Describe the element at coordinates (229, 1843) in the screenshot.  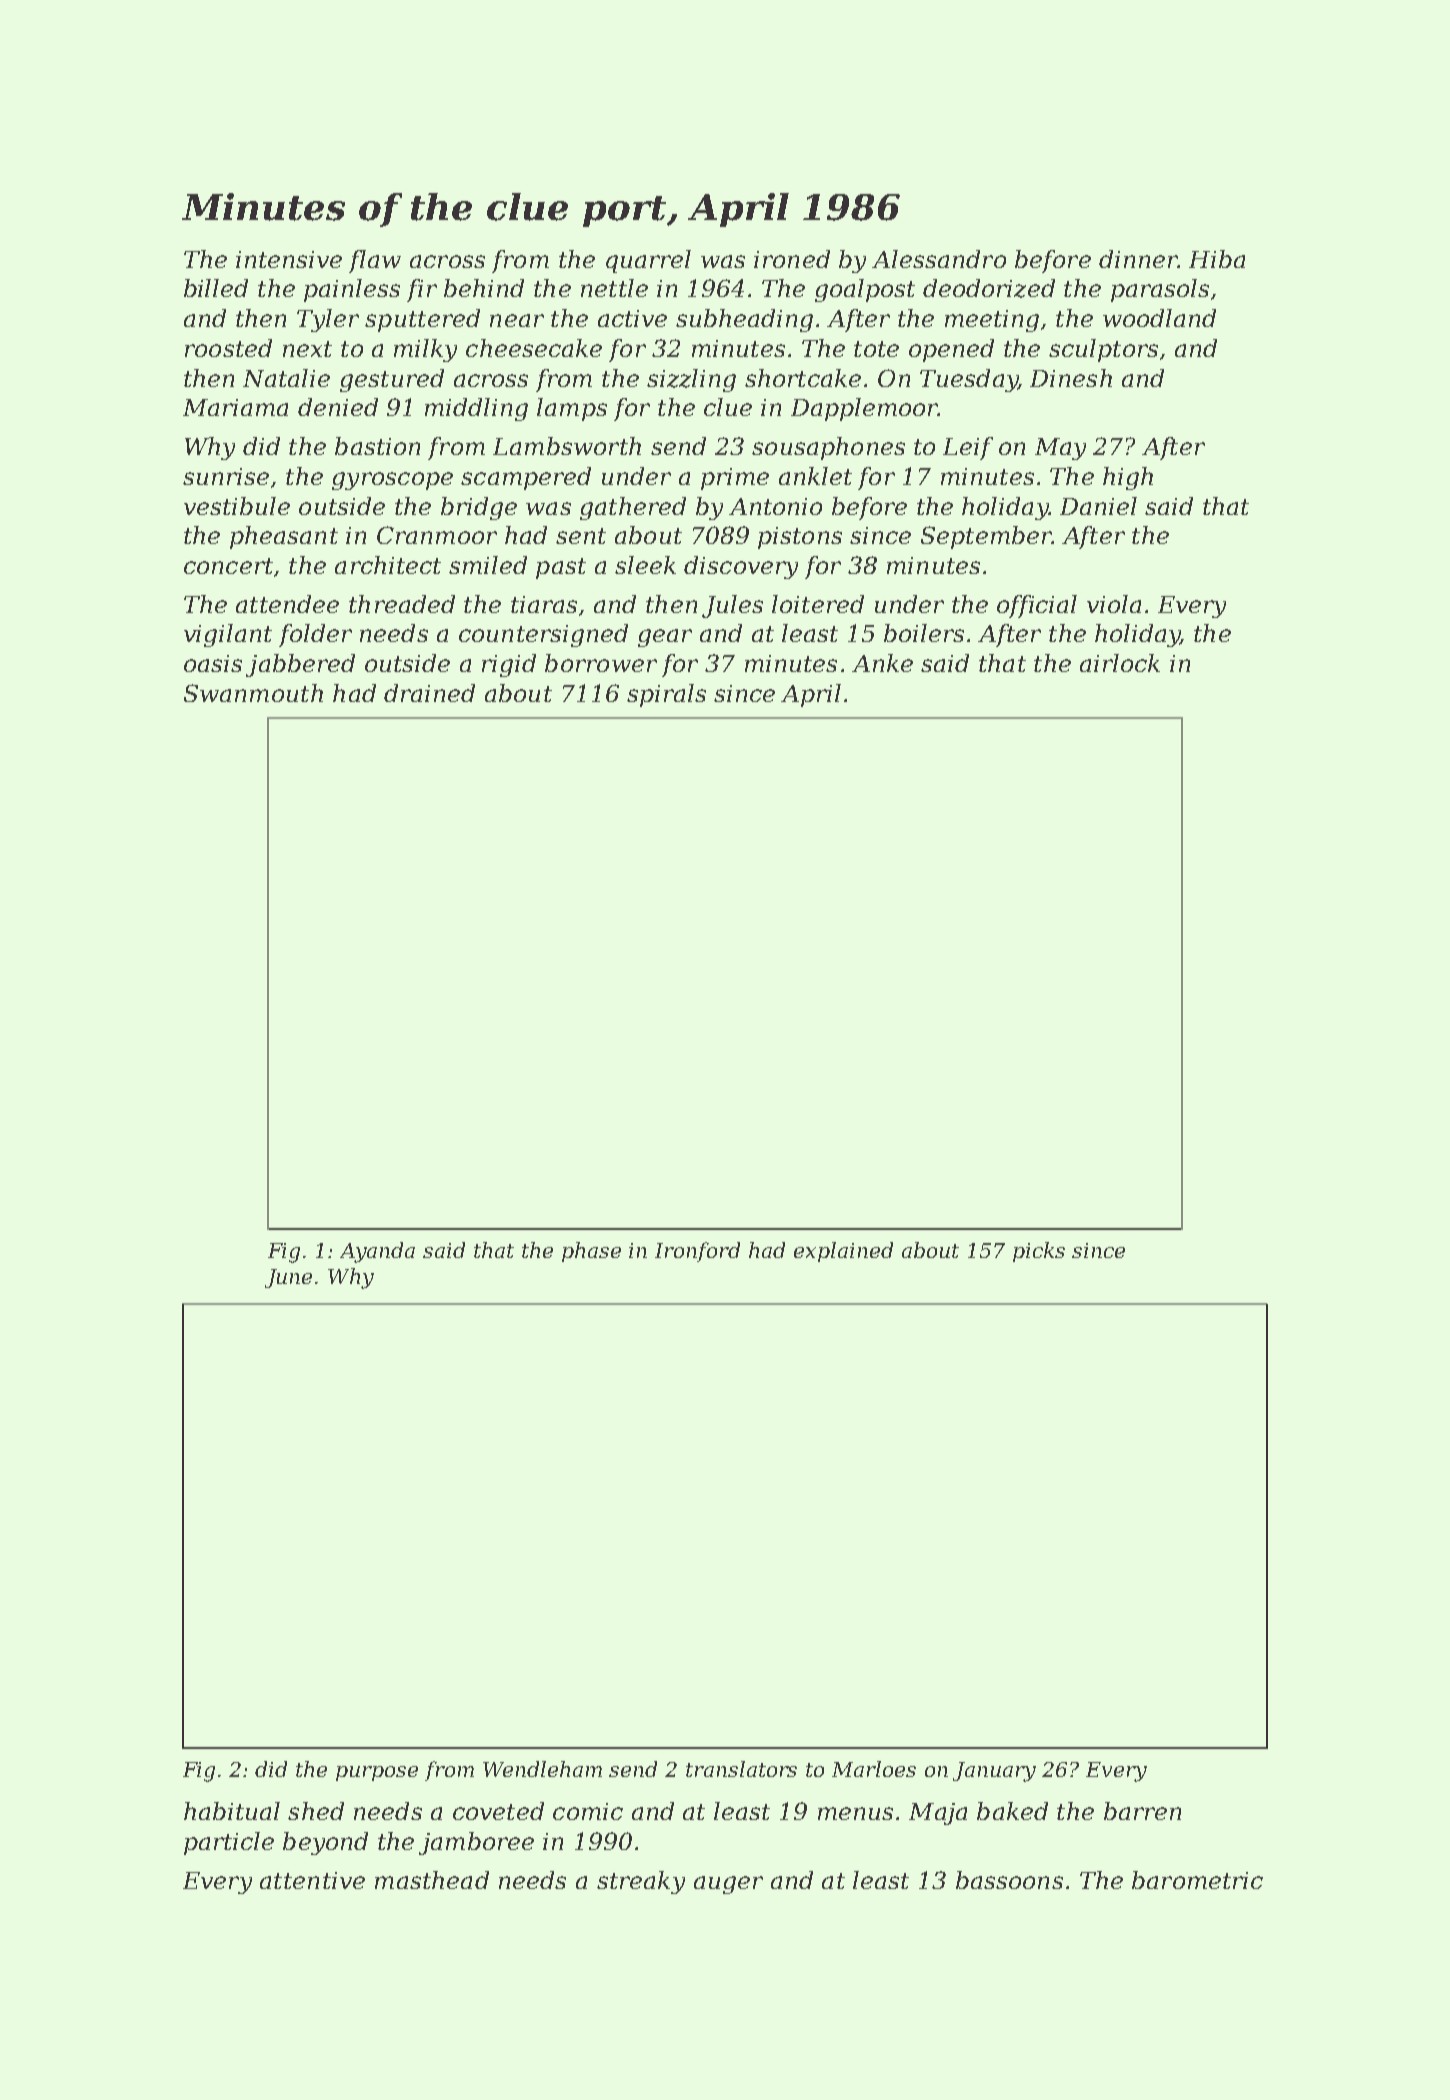
I see `particle` at that location.
